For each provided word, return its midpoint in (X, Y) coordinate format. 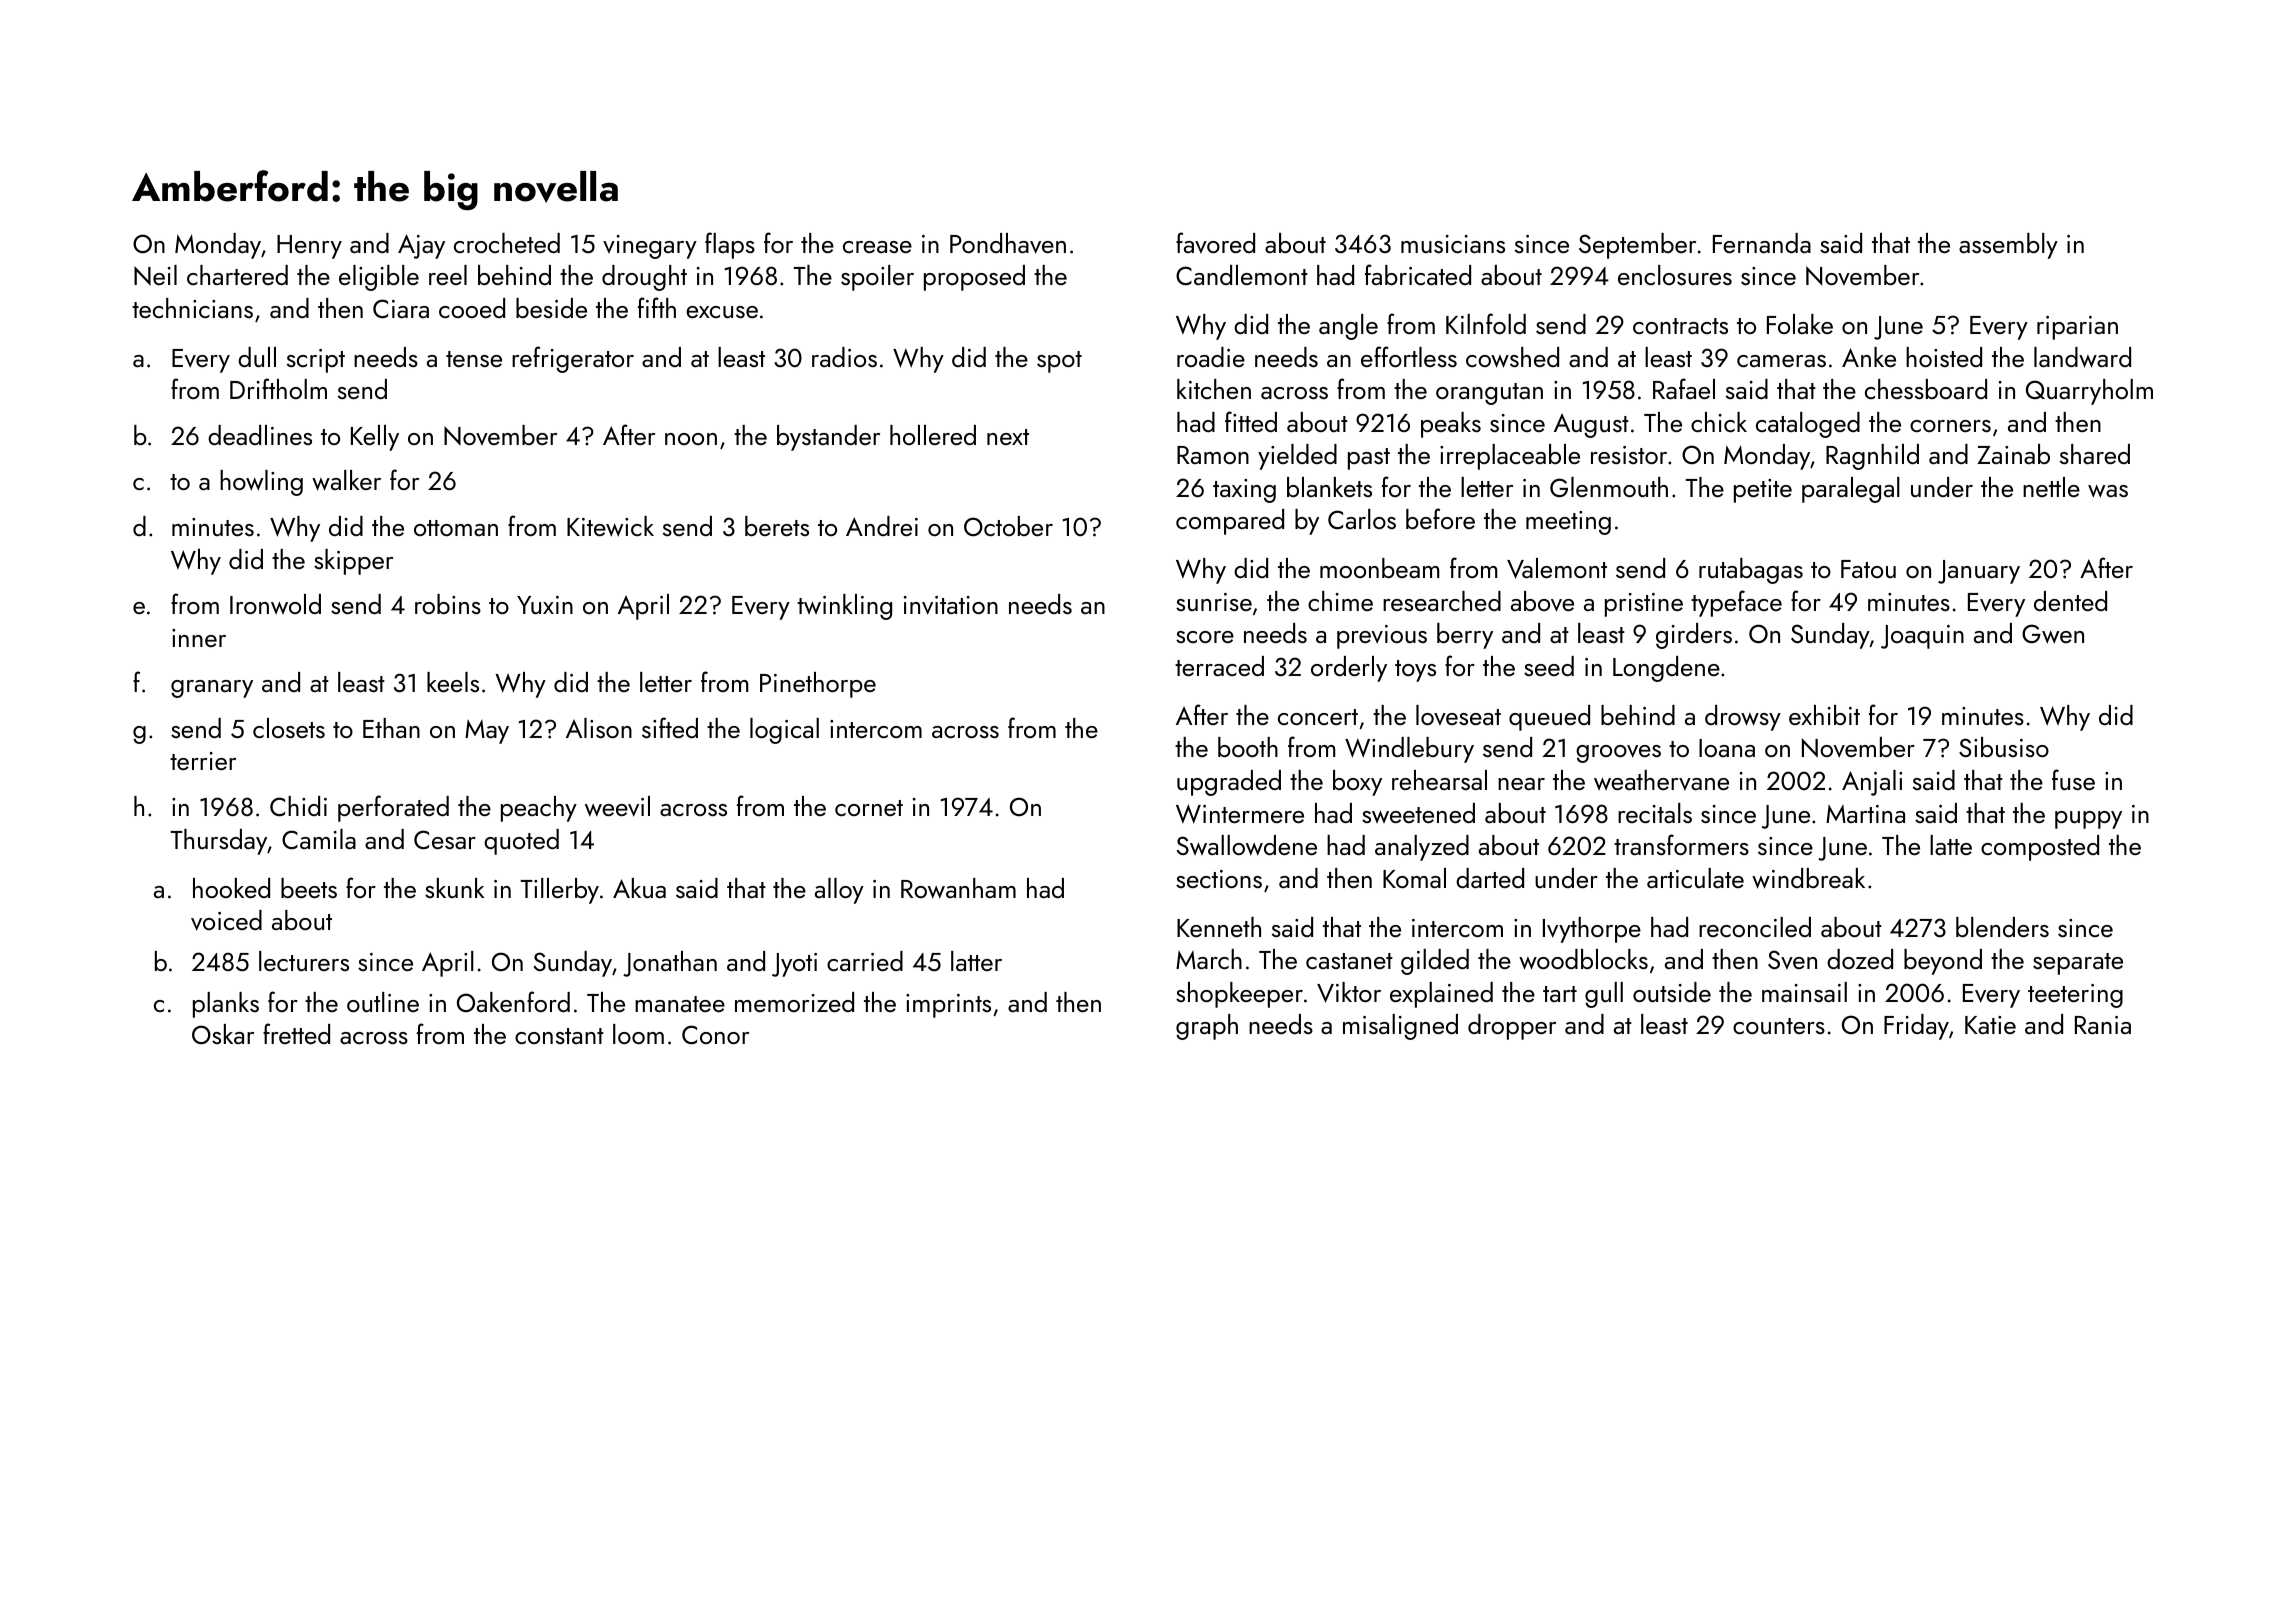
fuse (2073, 779)
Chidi (298, 806)
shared (2095, 454)
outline (383, 1002)
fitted (1251, 421)
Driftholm (278, 388)
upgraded (1229, 783)
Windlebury (1409, 750)
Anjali (1872, 783)
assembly (2008, 246)
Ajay (421, 246)
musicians (1453, 244)
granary (212, 689)
